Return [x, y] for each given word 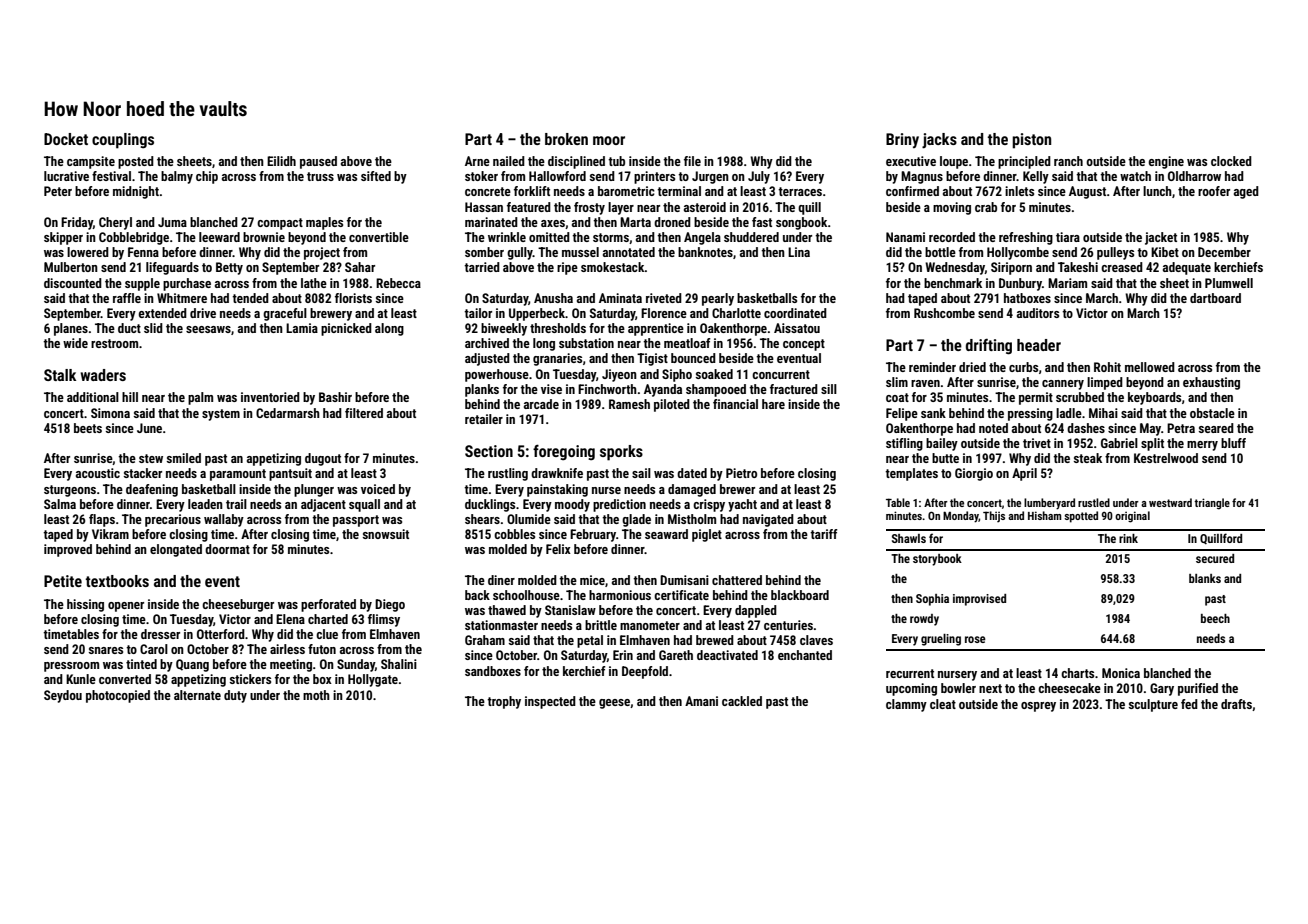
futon [322, 649]
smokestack [613, 267]
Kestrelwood [1166, 458]
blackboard [800, 595]
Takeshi [1078, 267]
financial [735, 404]
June [149, 428]
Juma [172, 222]
